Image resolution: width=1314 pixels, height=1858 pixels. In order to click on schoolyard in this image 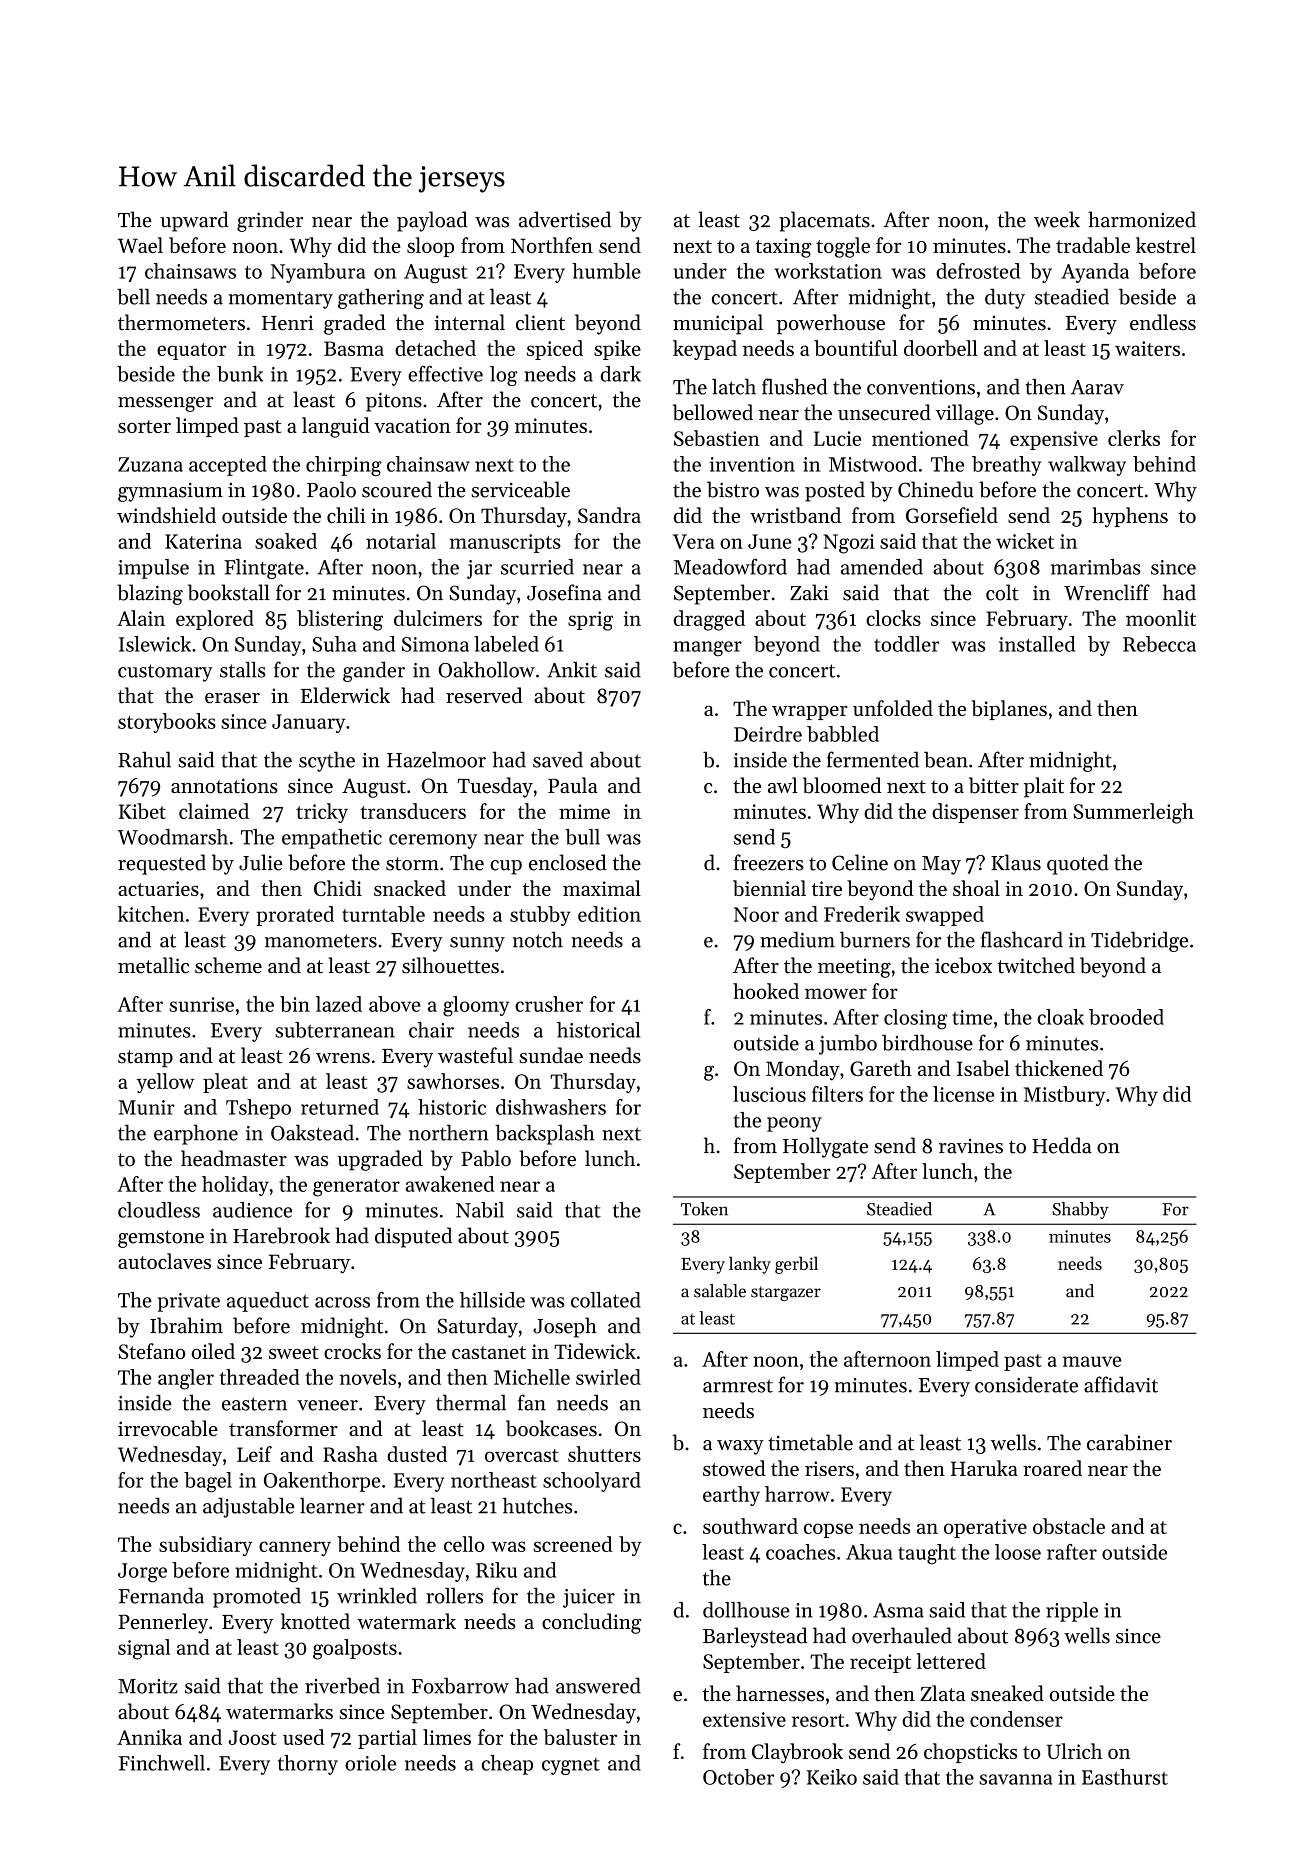, I will do `click(592, 1482)`.
